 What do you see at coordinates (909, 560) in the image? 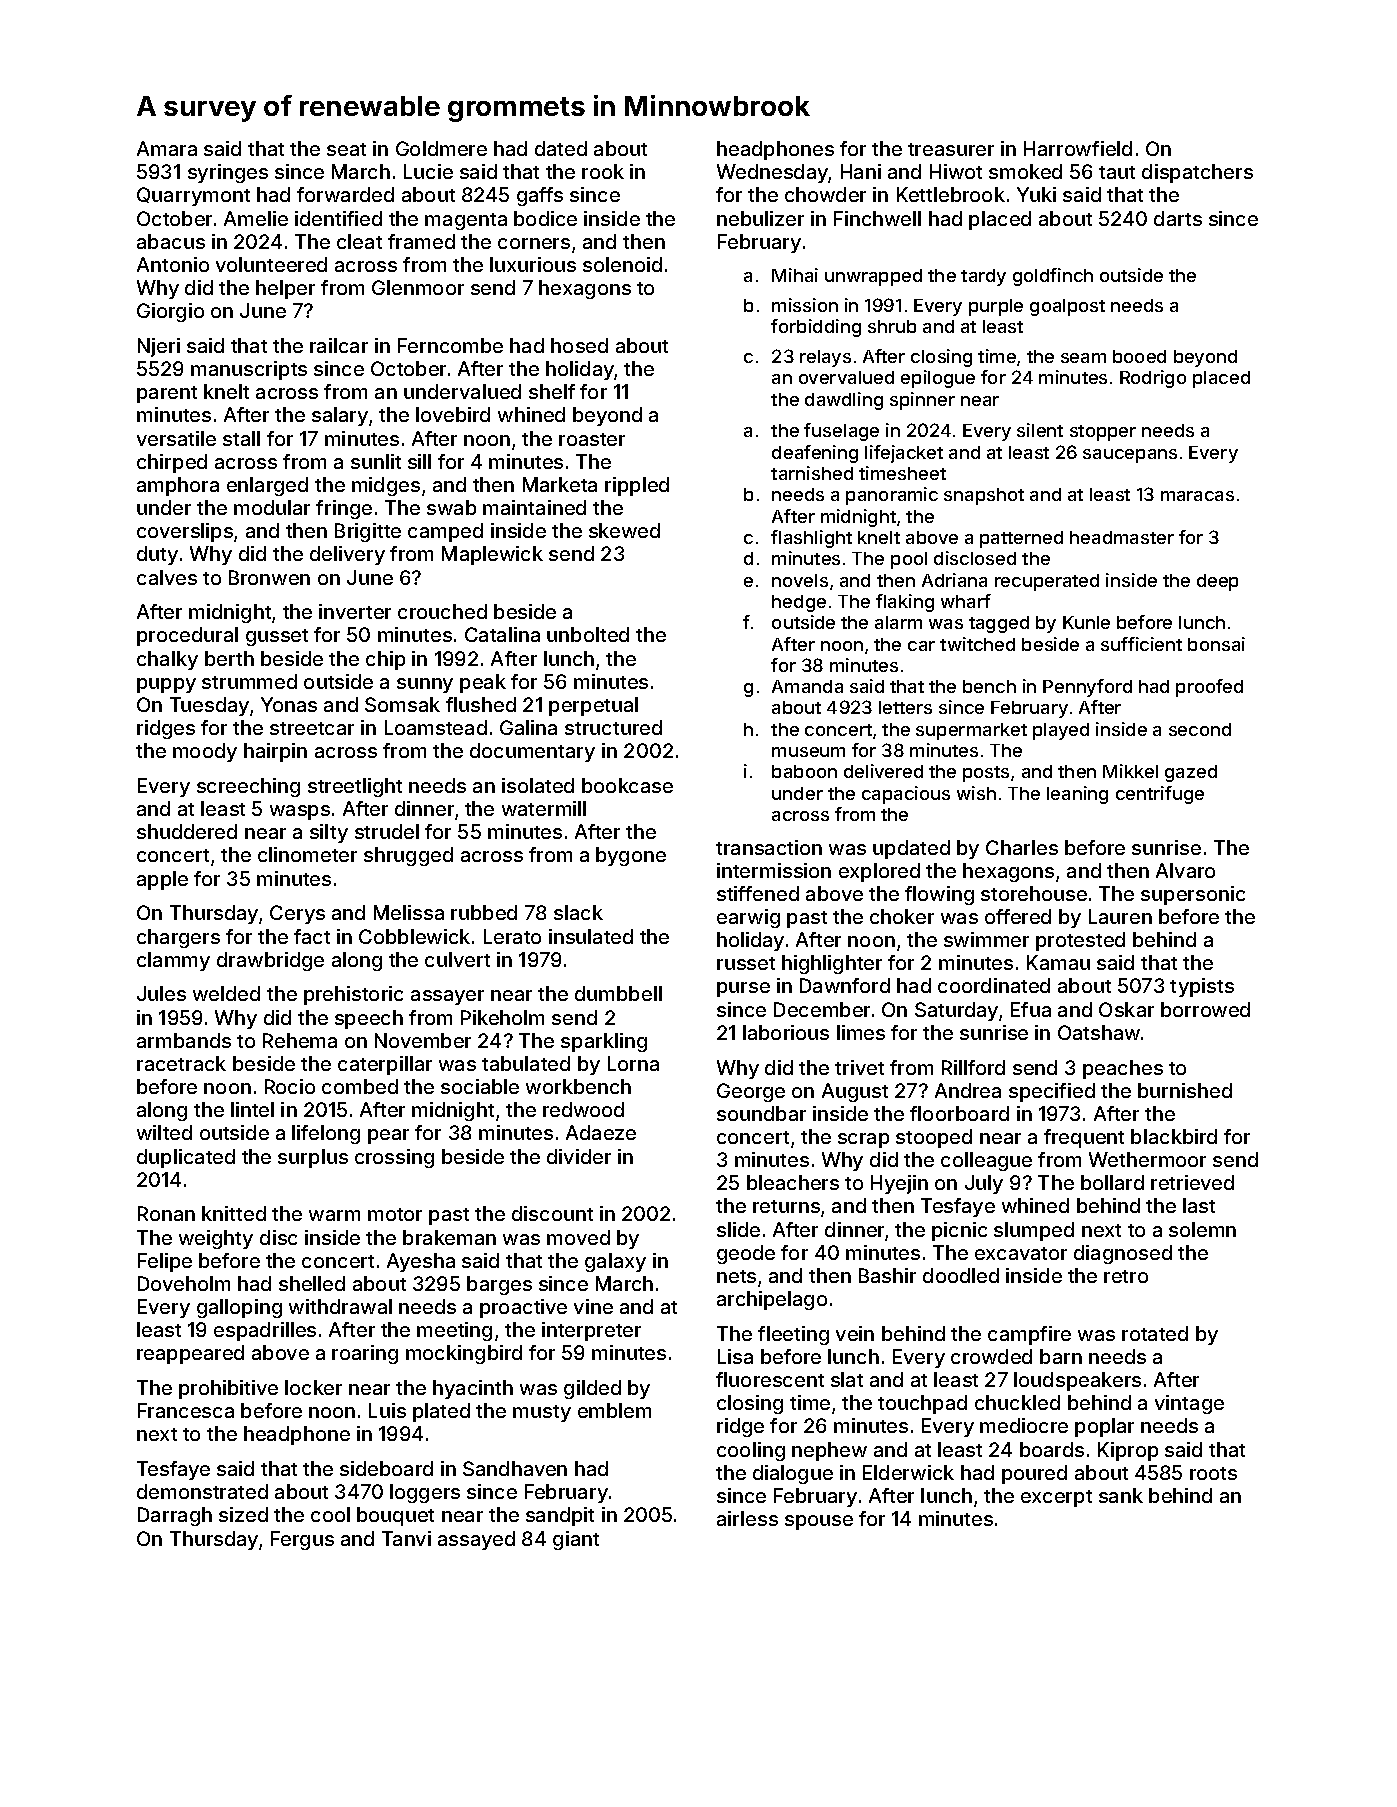
I see `pool` at bounding box center [909, 560].
